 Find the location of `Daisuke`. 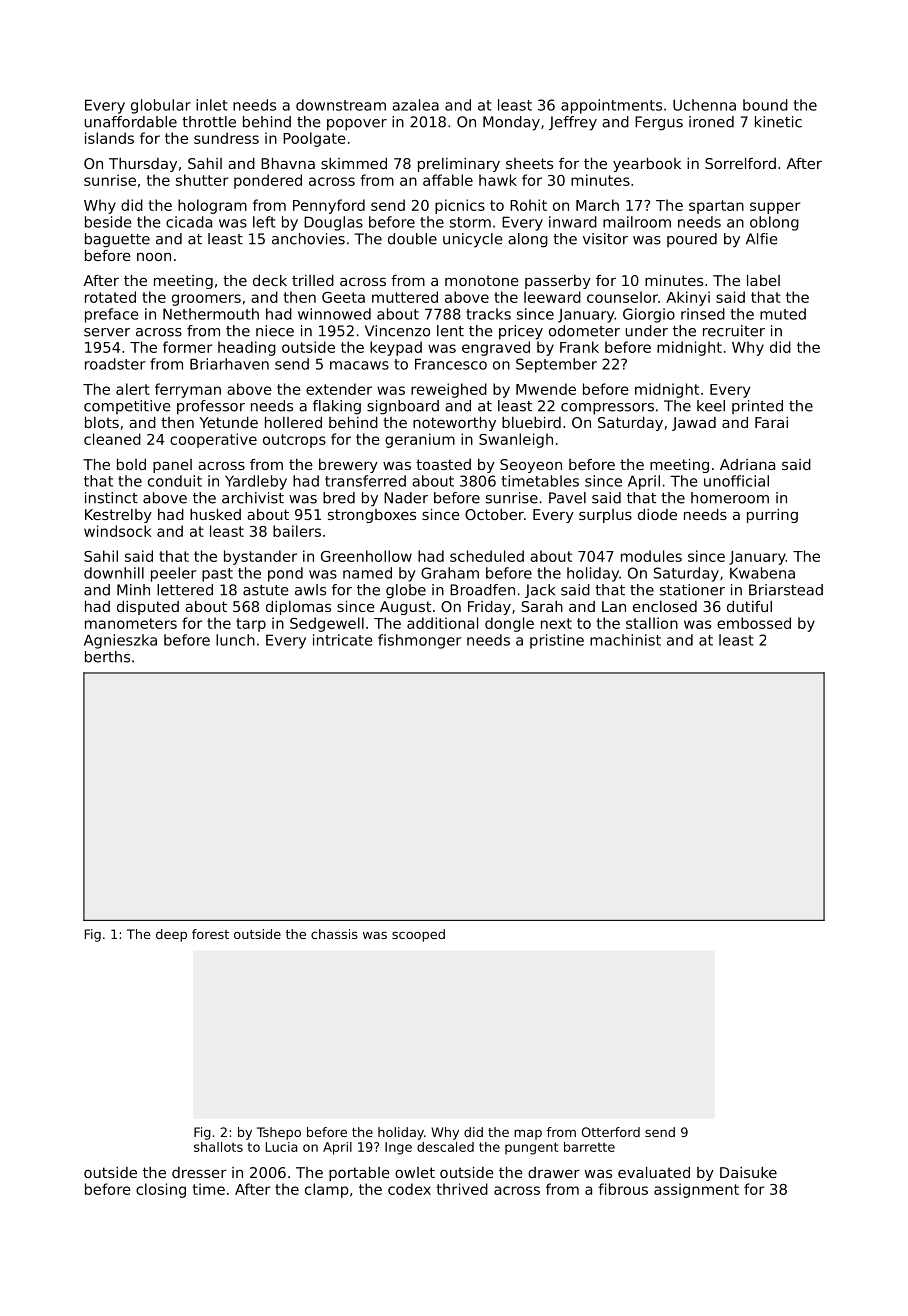

Daisuke is located at coordinates (748, 1172).
